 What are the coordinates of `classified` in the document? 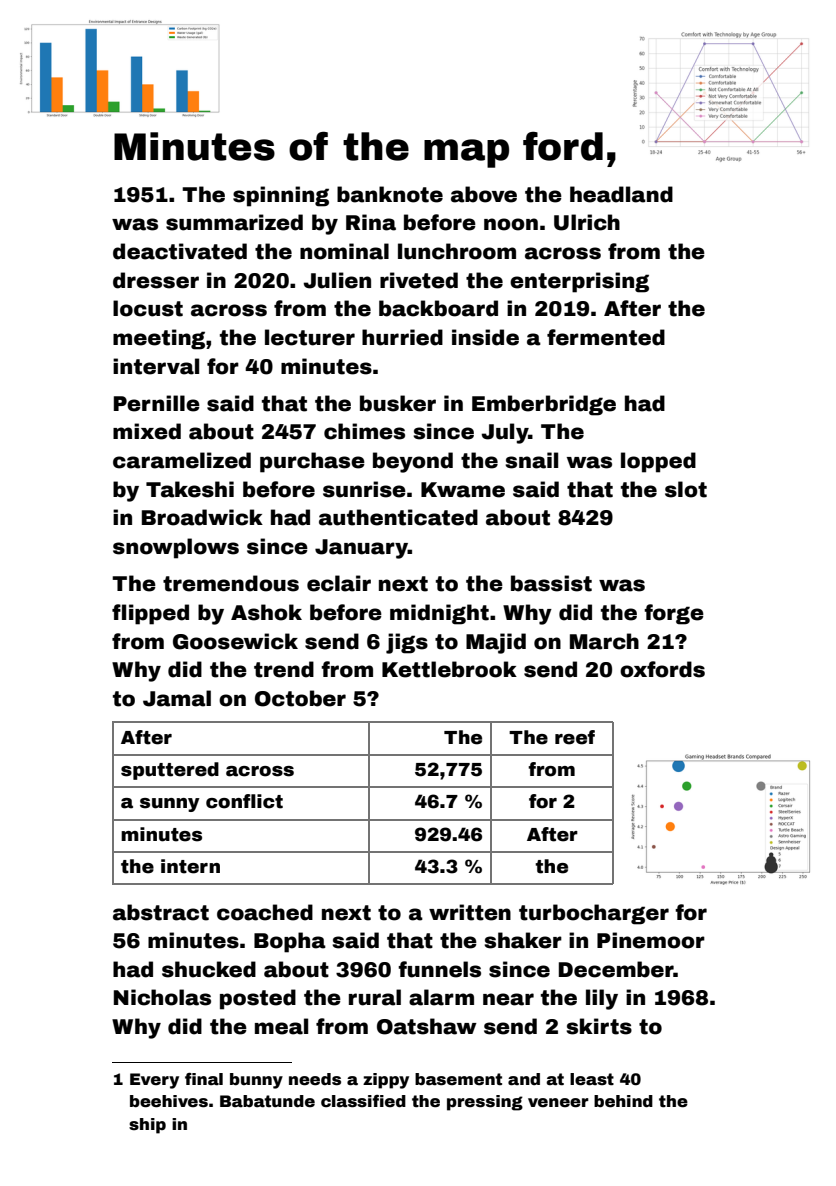 It's located at (363, 1101).
